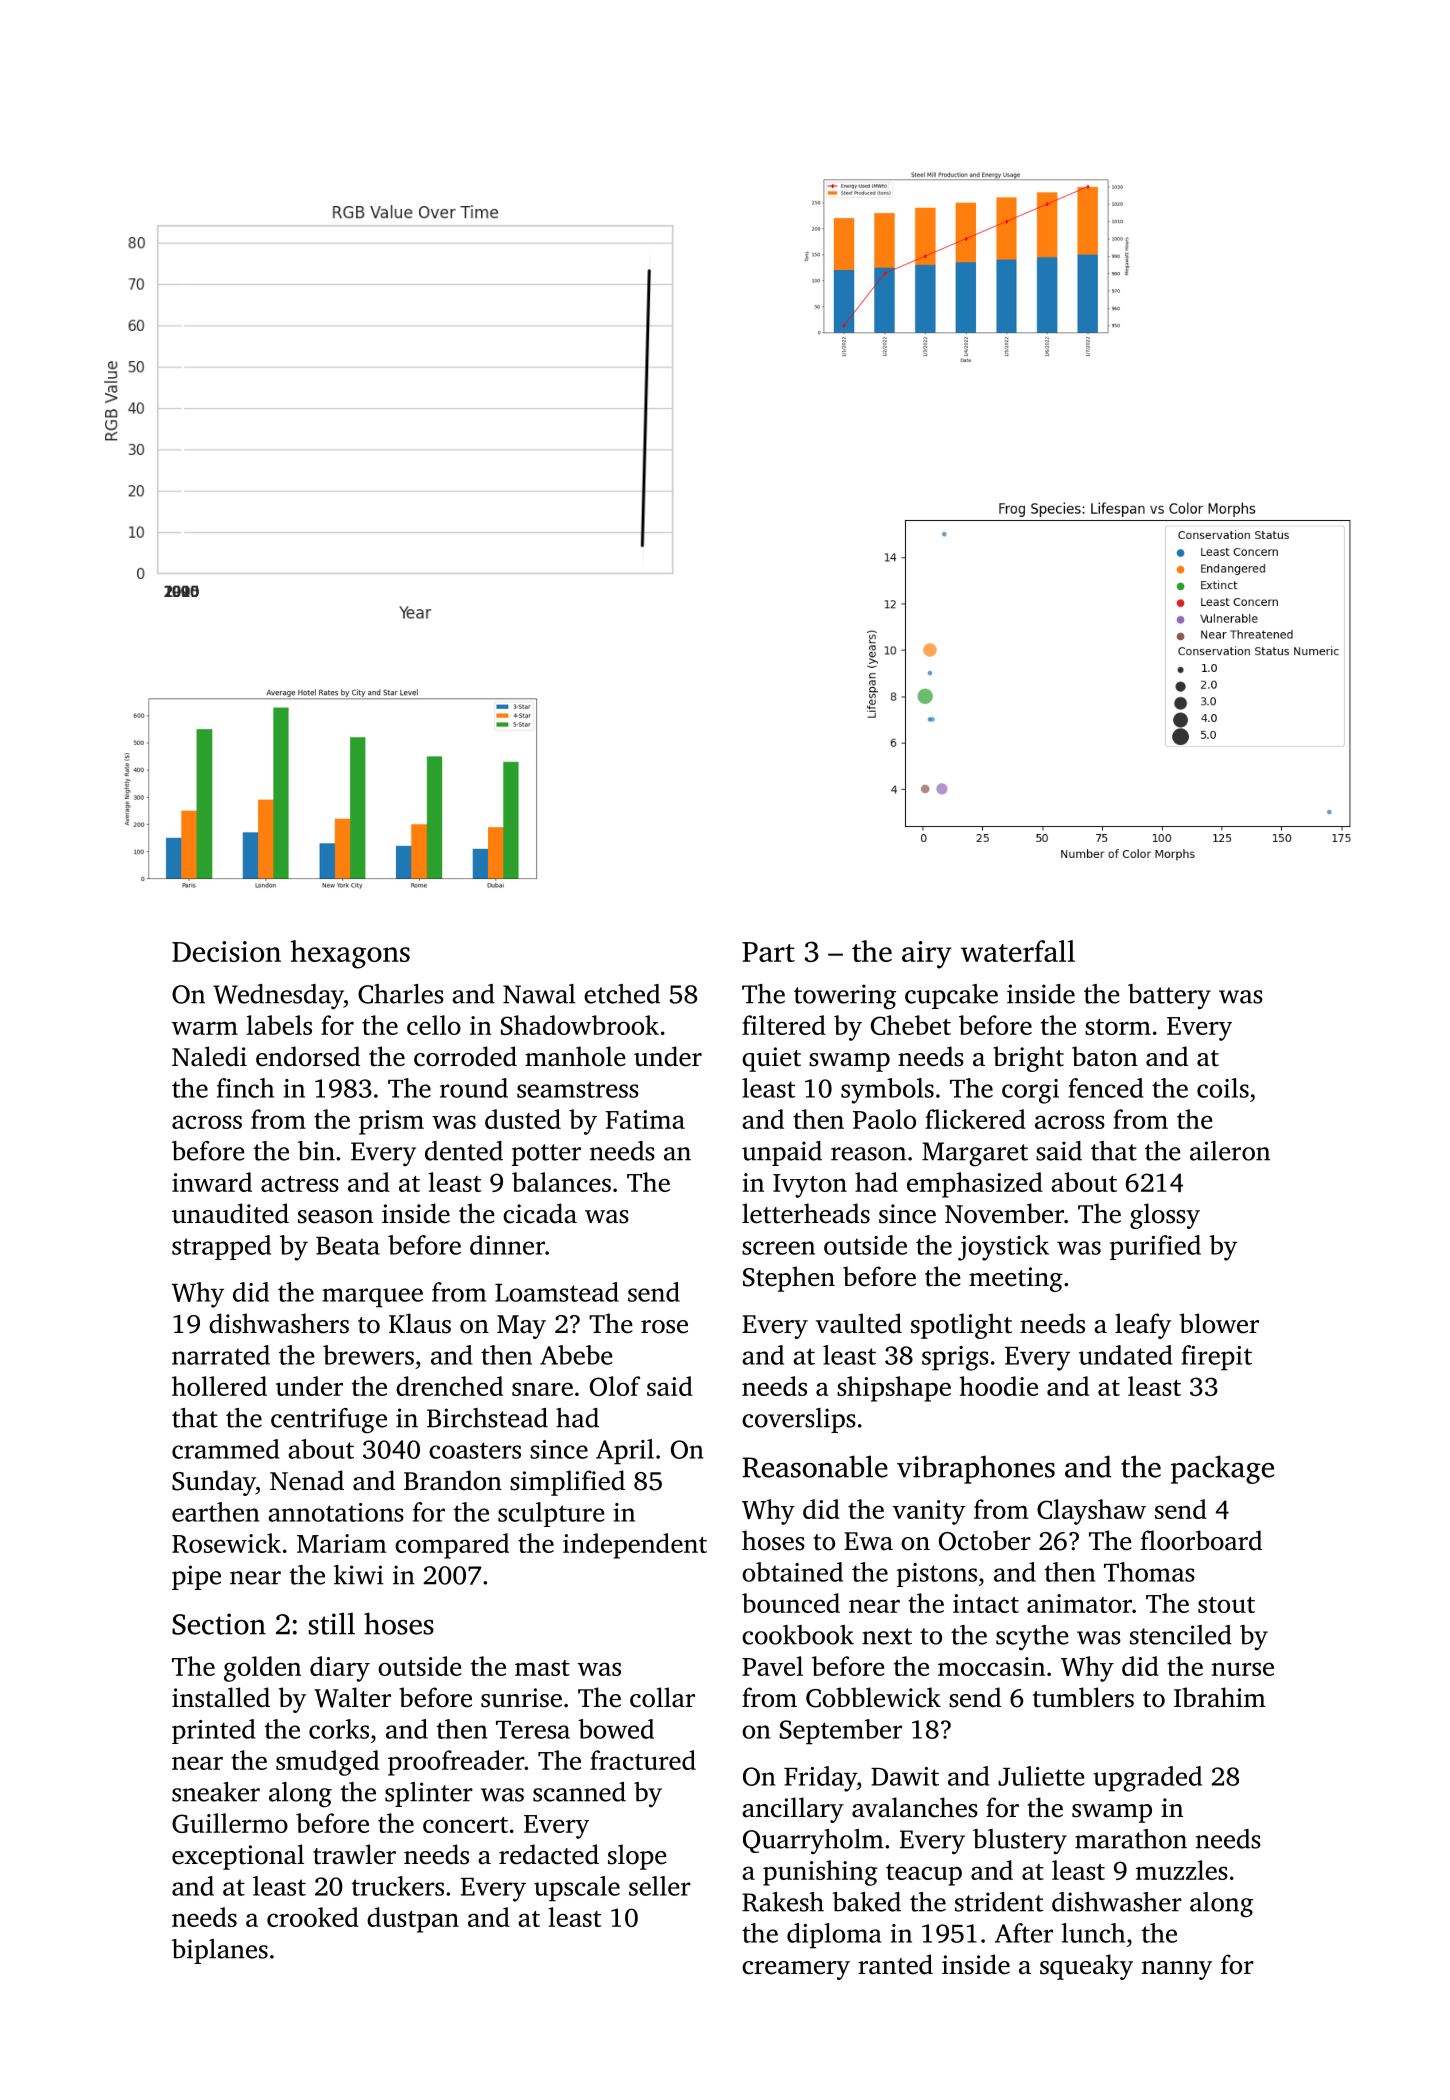  Describe the element at coordinates (1155, 1247) in the image. I see `purified` at that location.
